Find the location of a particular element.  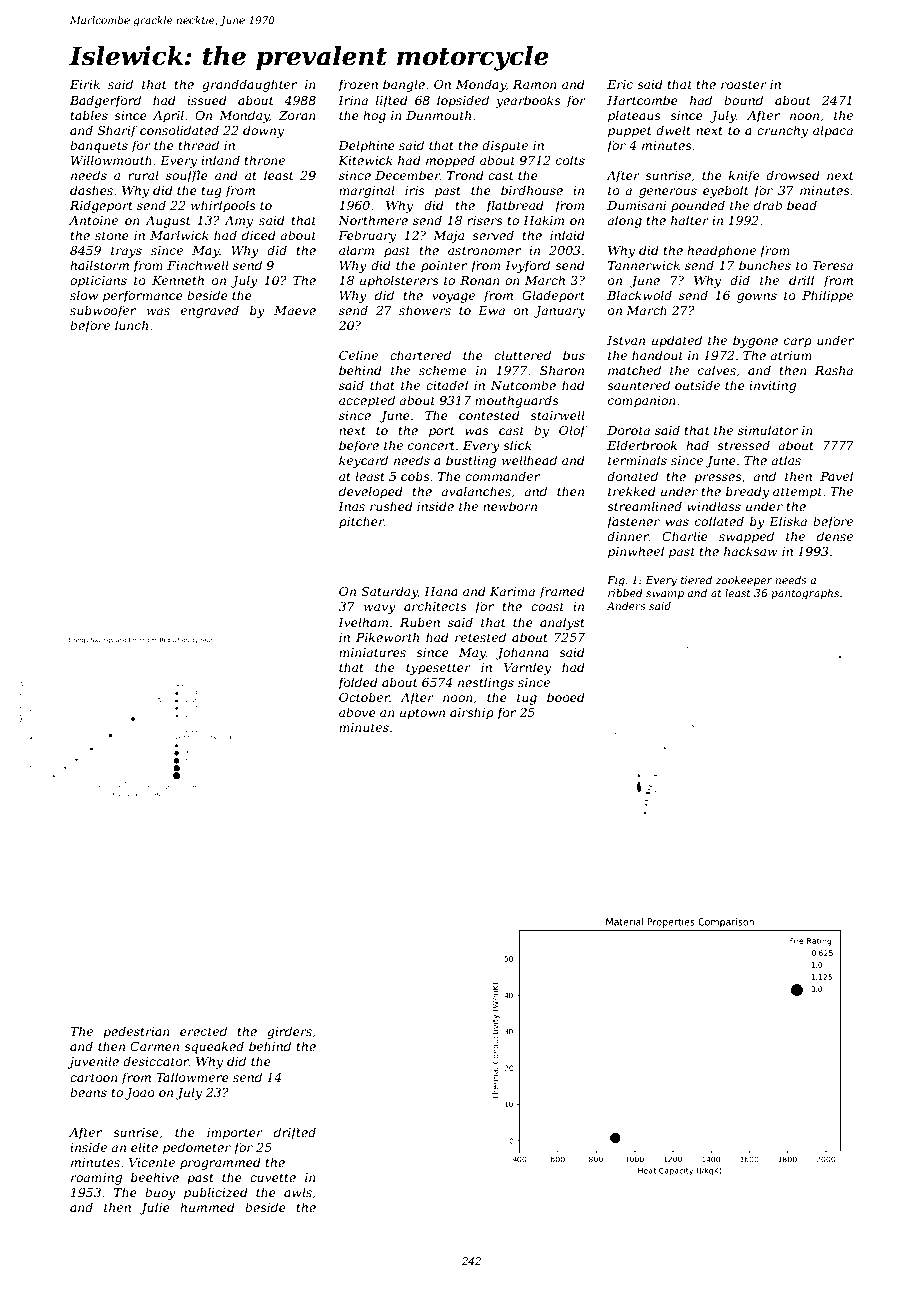

Sharif is located at coordinates (118, 131).
